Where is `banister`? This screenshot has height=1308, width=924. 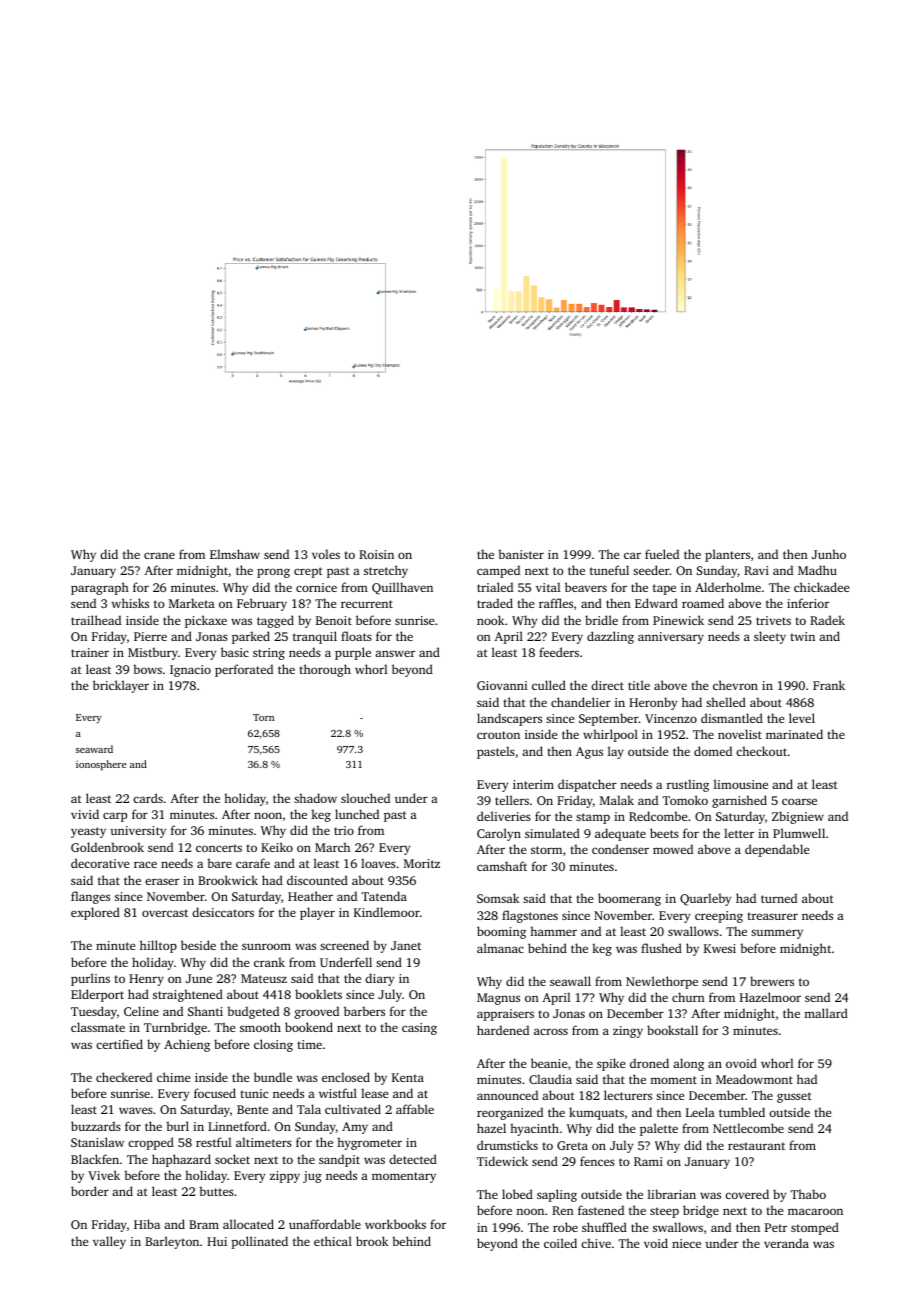 banister is located at coordinates (521, 554).
